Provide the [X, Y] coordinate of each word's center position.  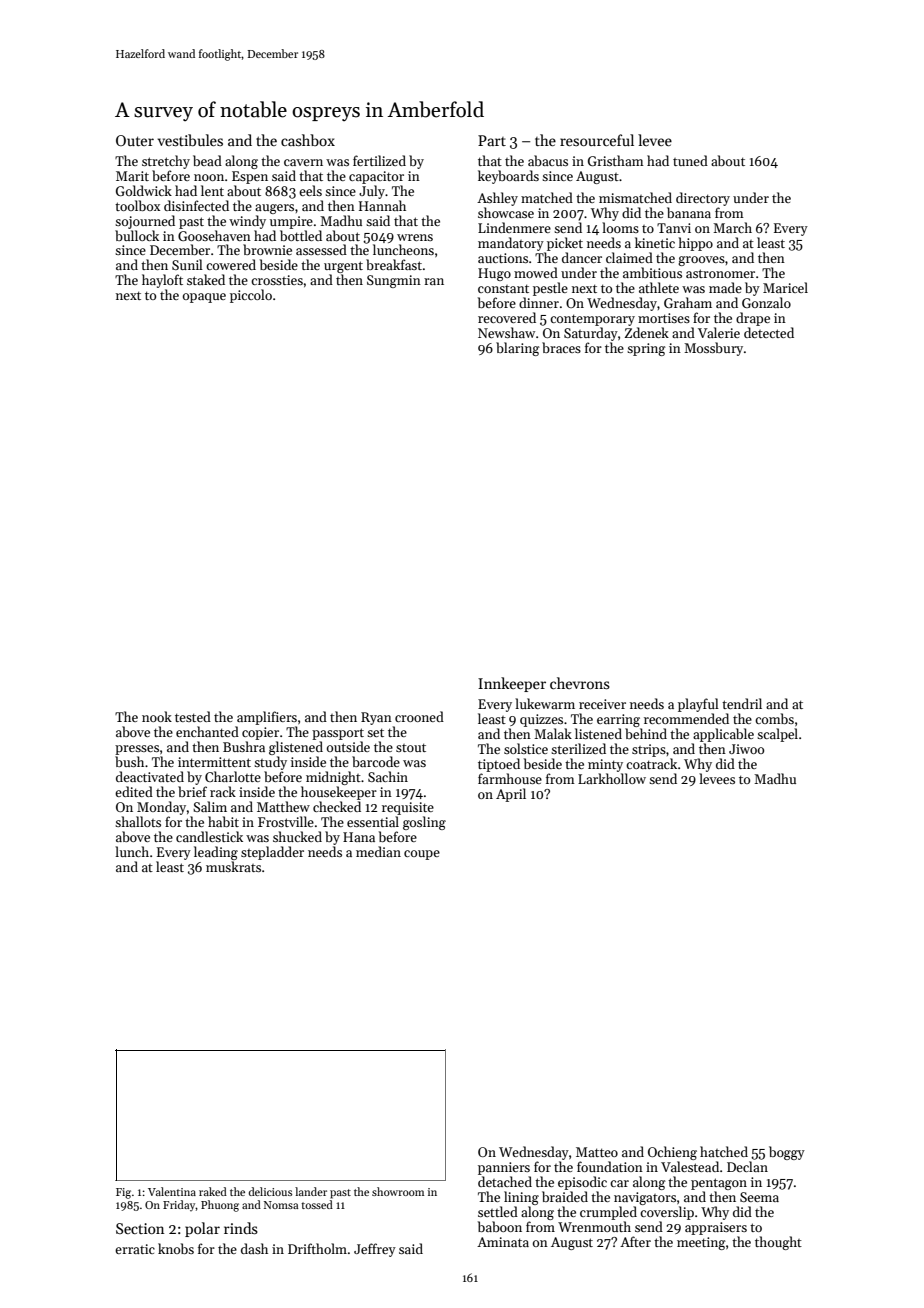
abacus [548, 160]
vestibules [190, 140]
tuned [690, 160]
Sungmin [394, 281]
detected [769, 332]
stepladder [272, 853]
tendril [742, 703]
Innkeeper [512, 684]
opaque [204, 298]
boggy [787, 1153]
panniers [504, 1168]
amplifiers [267, 718]
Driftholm [317, 1248]
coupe [422, 855]
